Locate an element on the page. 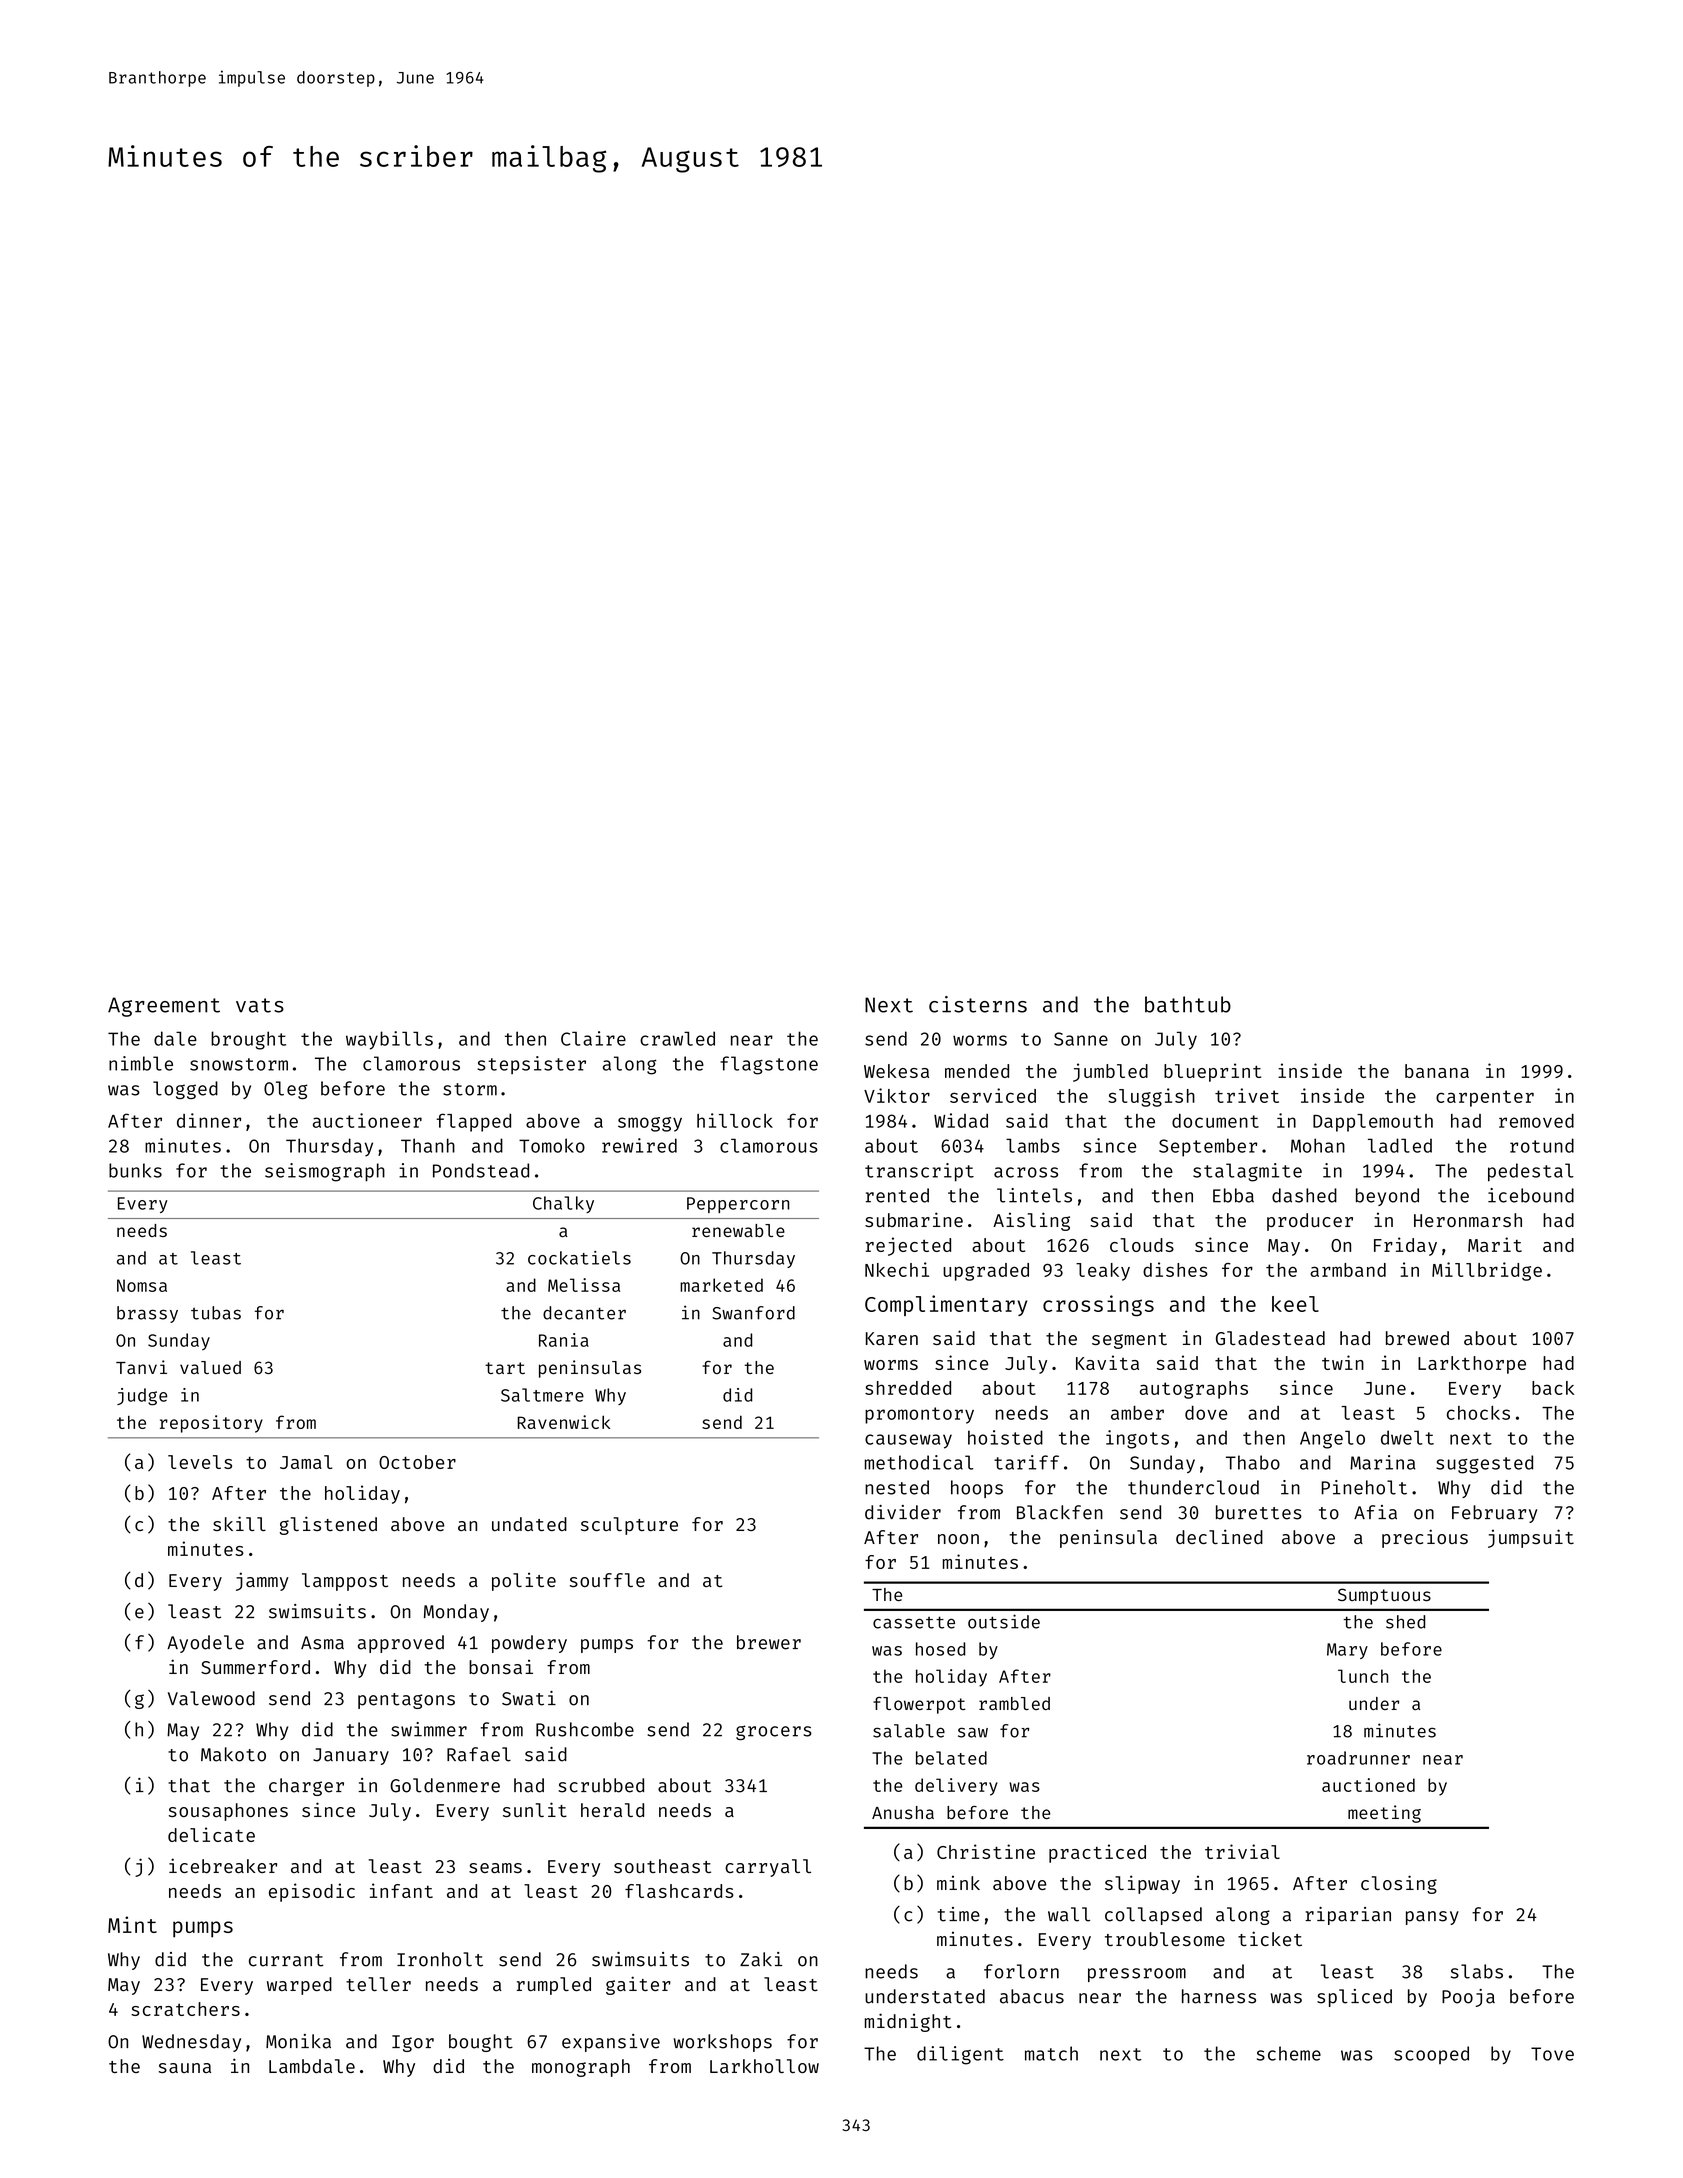 The width and height of the image is (1683, 2178). brought is located at coordinates (248, 1040).
